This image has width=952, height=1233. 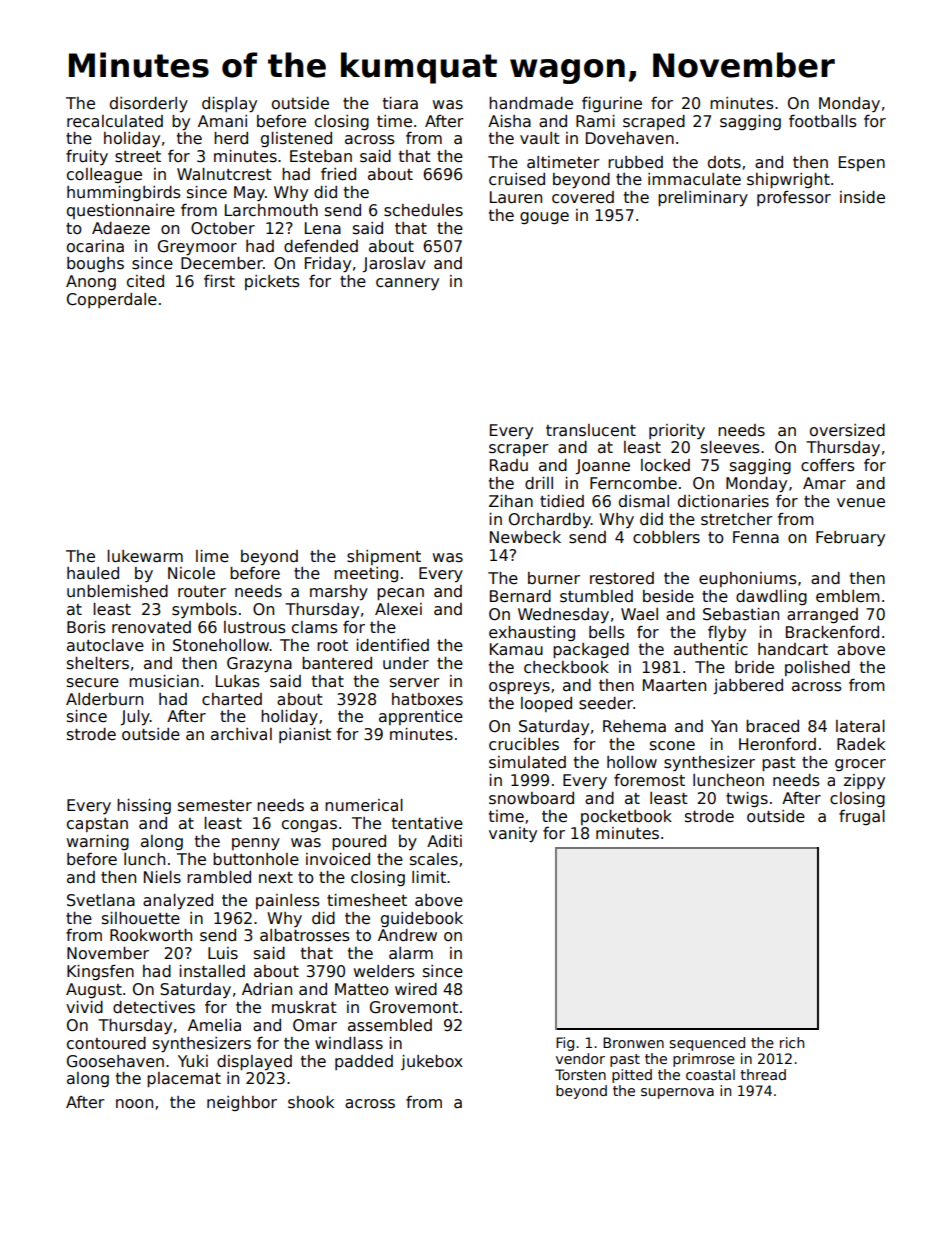 What do you see at coordinates (519, 450) in the image?
I see `scraper` at bounding box center [519, 450].
